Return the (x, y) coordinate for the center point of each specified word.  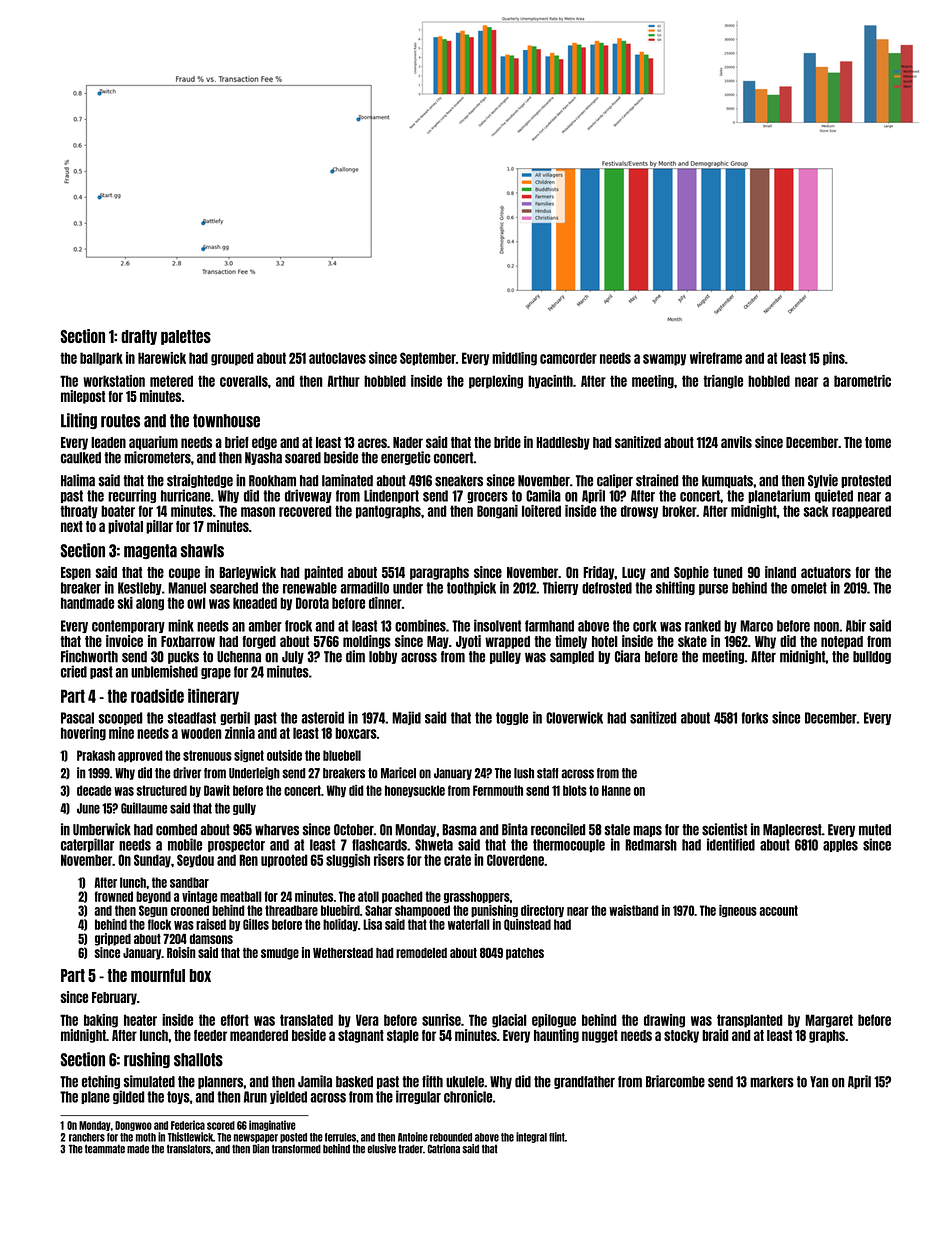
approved (140, 756)
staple (403, 1036)
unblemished (164, 671)
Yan (819, 1082)
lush (524, 773)
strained (657, 480)
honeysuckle (415, 791)
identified (731, 844)
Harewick (162, 358)
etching (101, 1082)
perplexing (496, 382)
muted (875, 830)
